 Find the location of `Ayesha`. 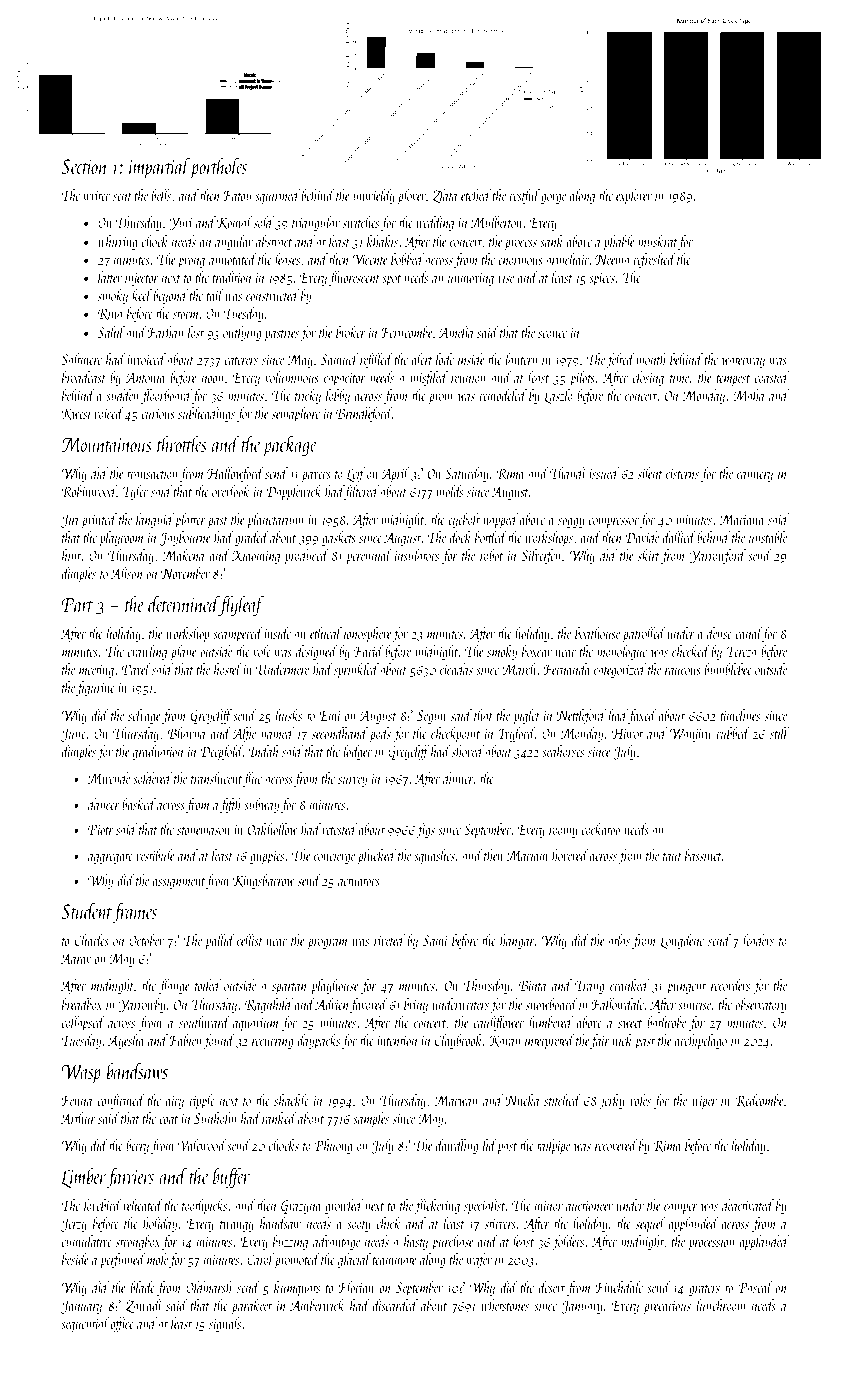

Ayesha is located at coordinates (126, 1041).
